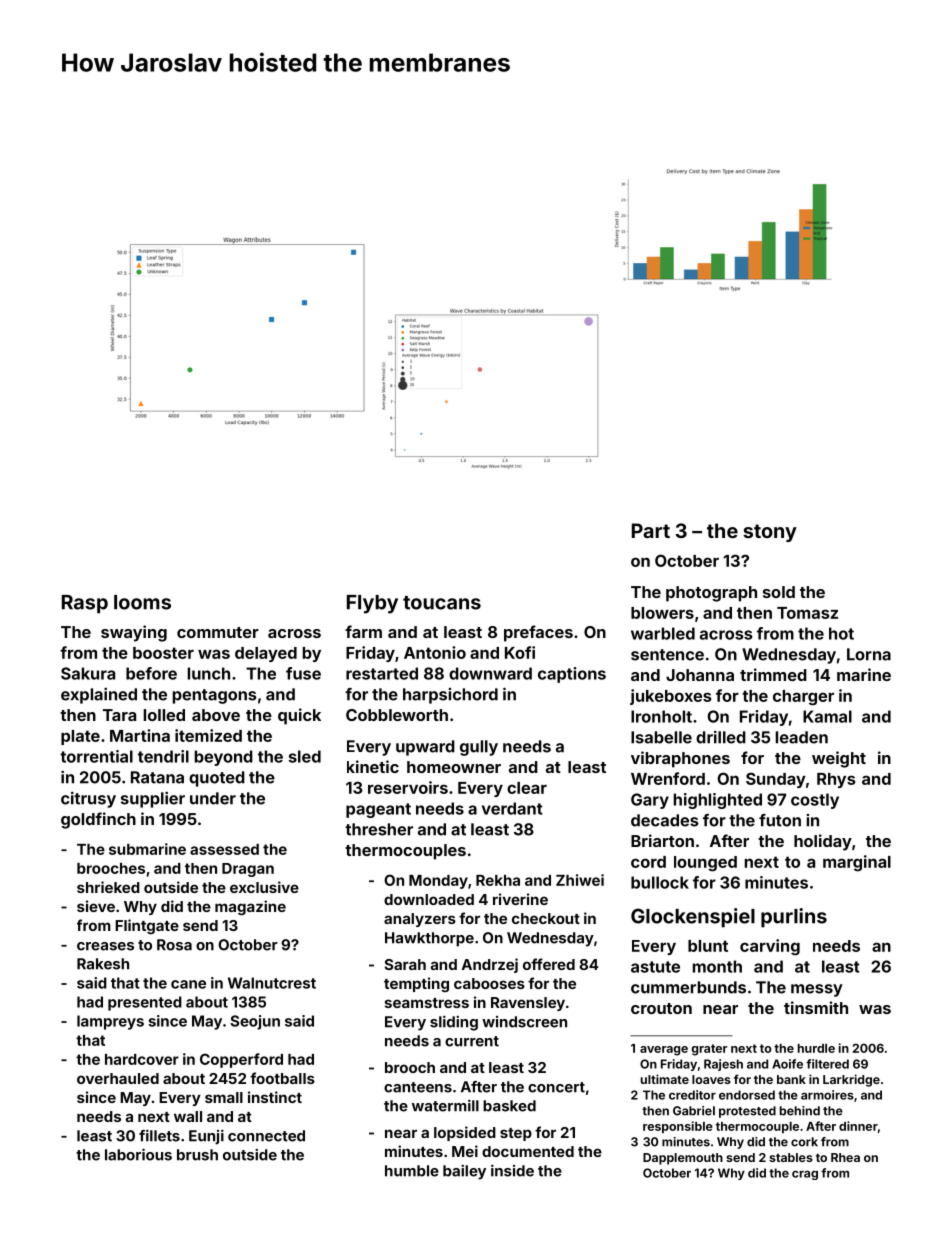  I want to click on Rasp, so click(85, 604).
